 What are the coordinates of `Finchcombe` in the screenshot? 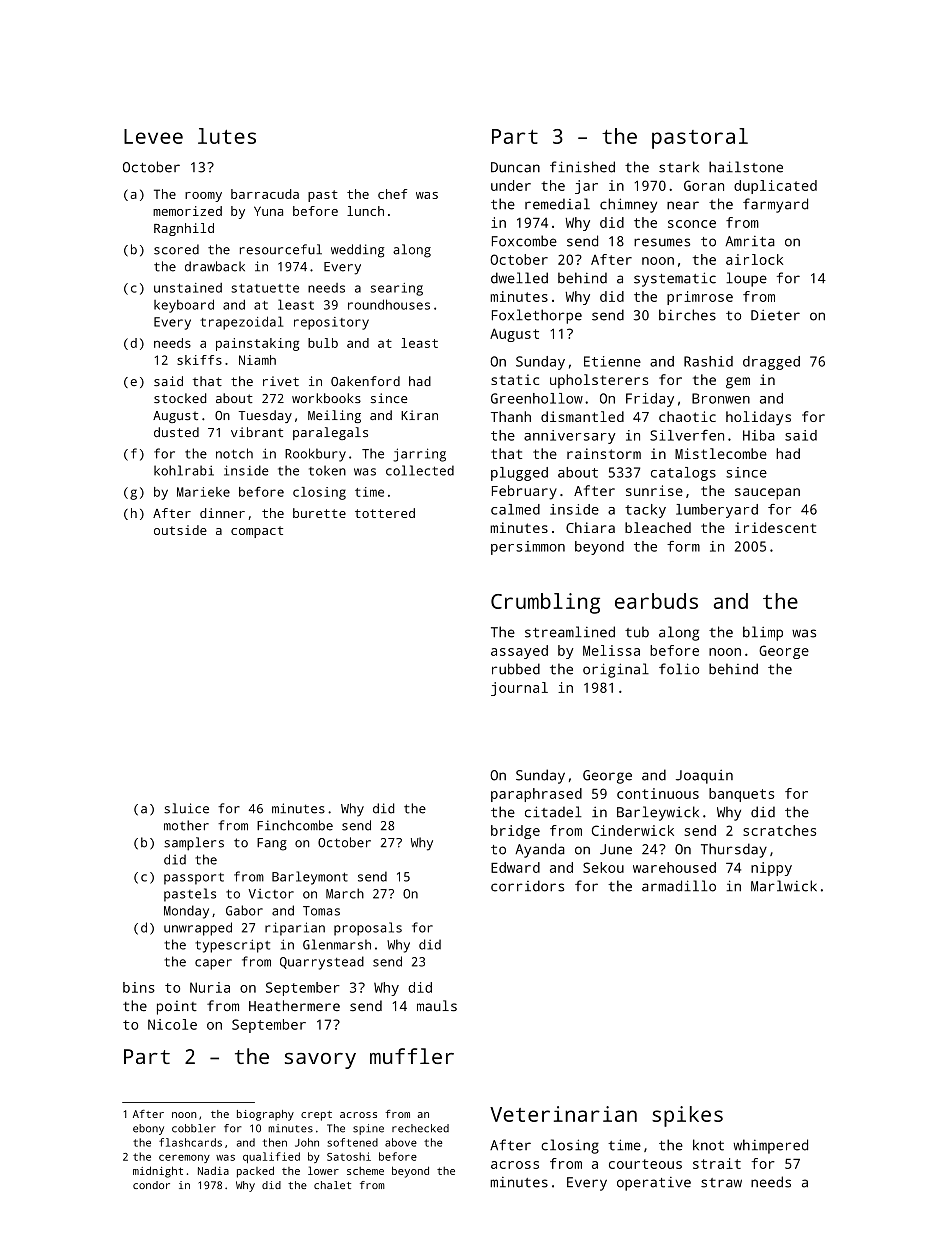 It's located at (295, 825).
